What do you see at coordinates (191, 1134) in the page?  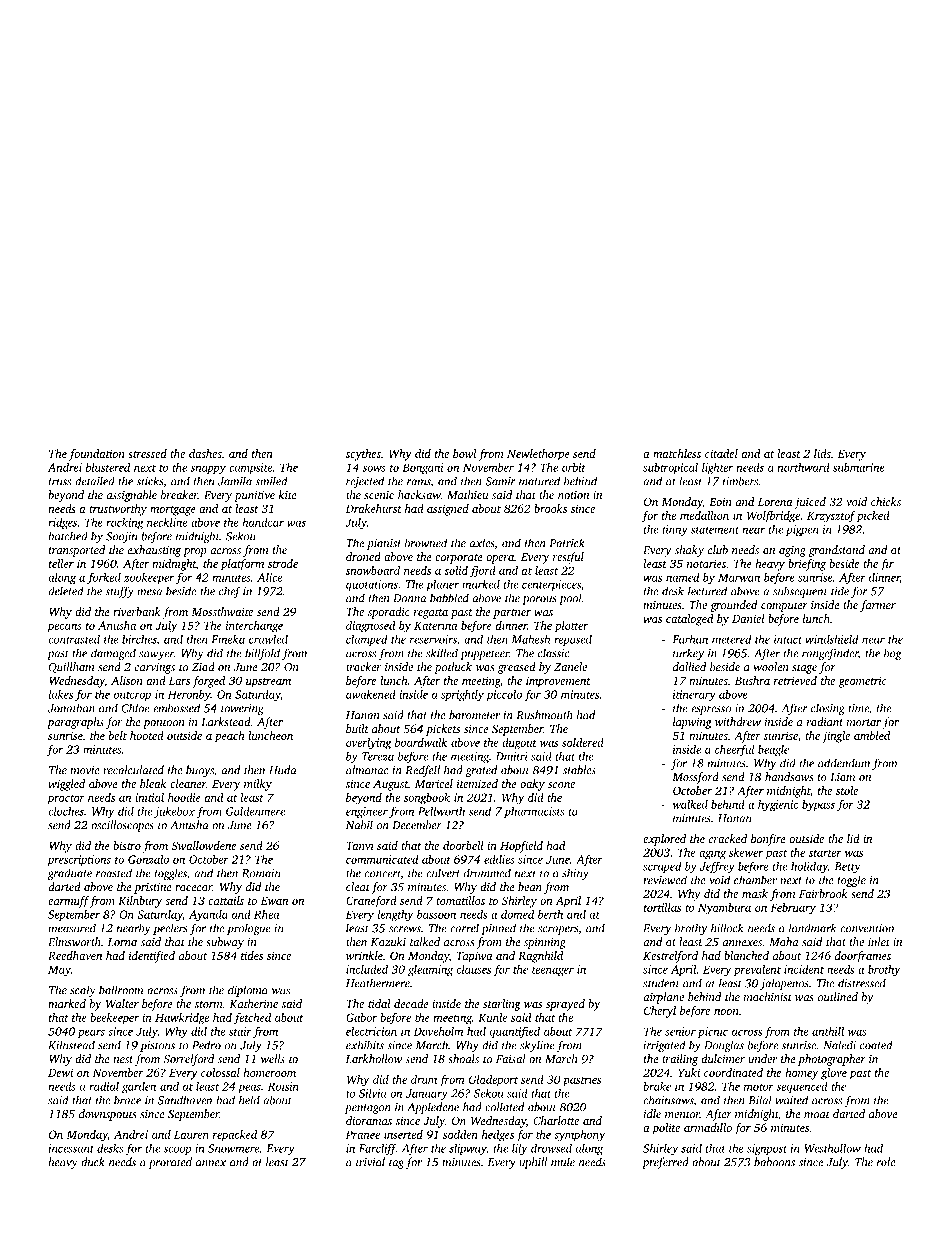 I see `Lauren` at bounding box center [191, 1134].
